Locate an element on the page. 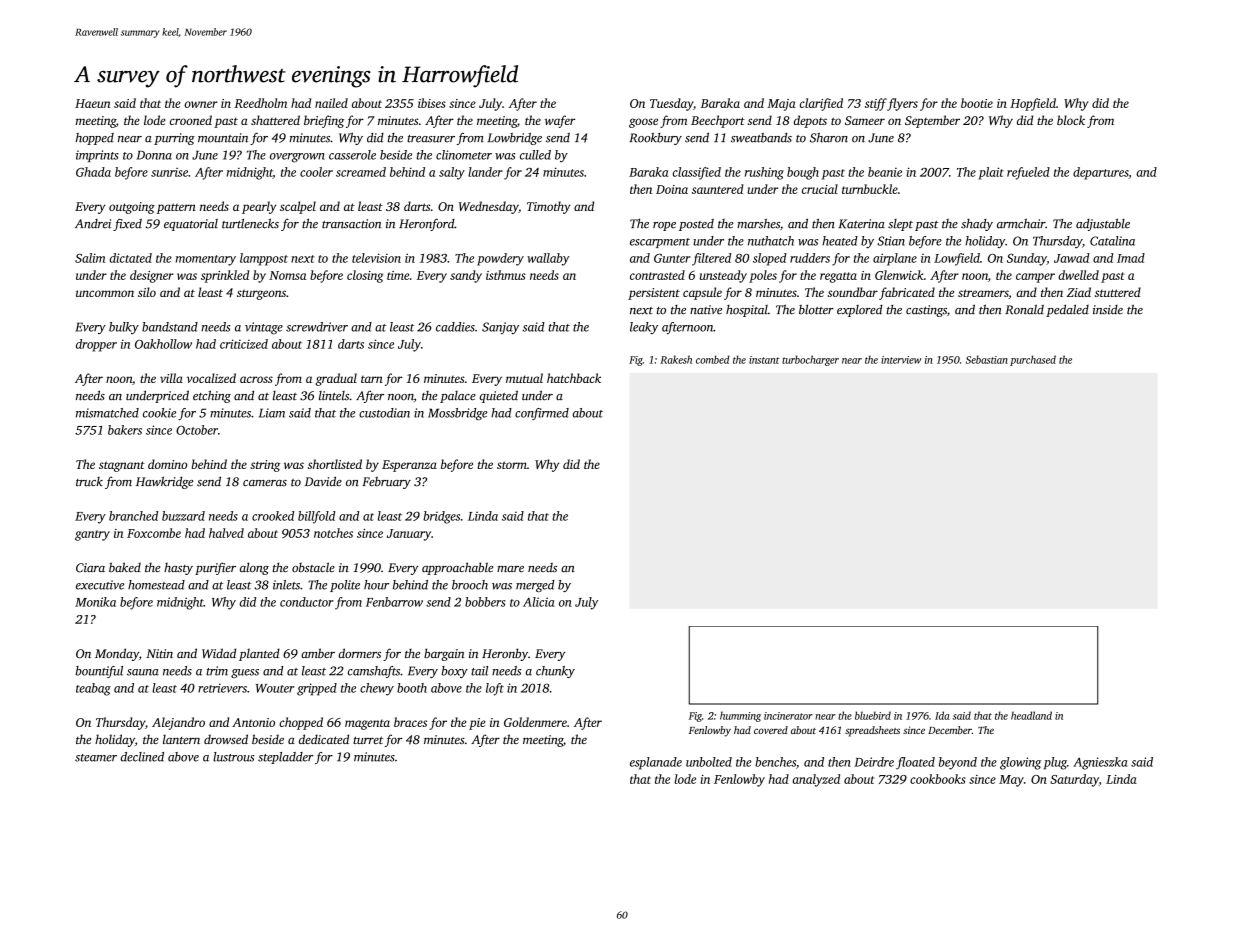 This image has width=1233, height=952. stuttered is located at coordinates (1118, 292).
